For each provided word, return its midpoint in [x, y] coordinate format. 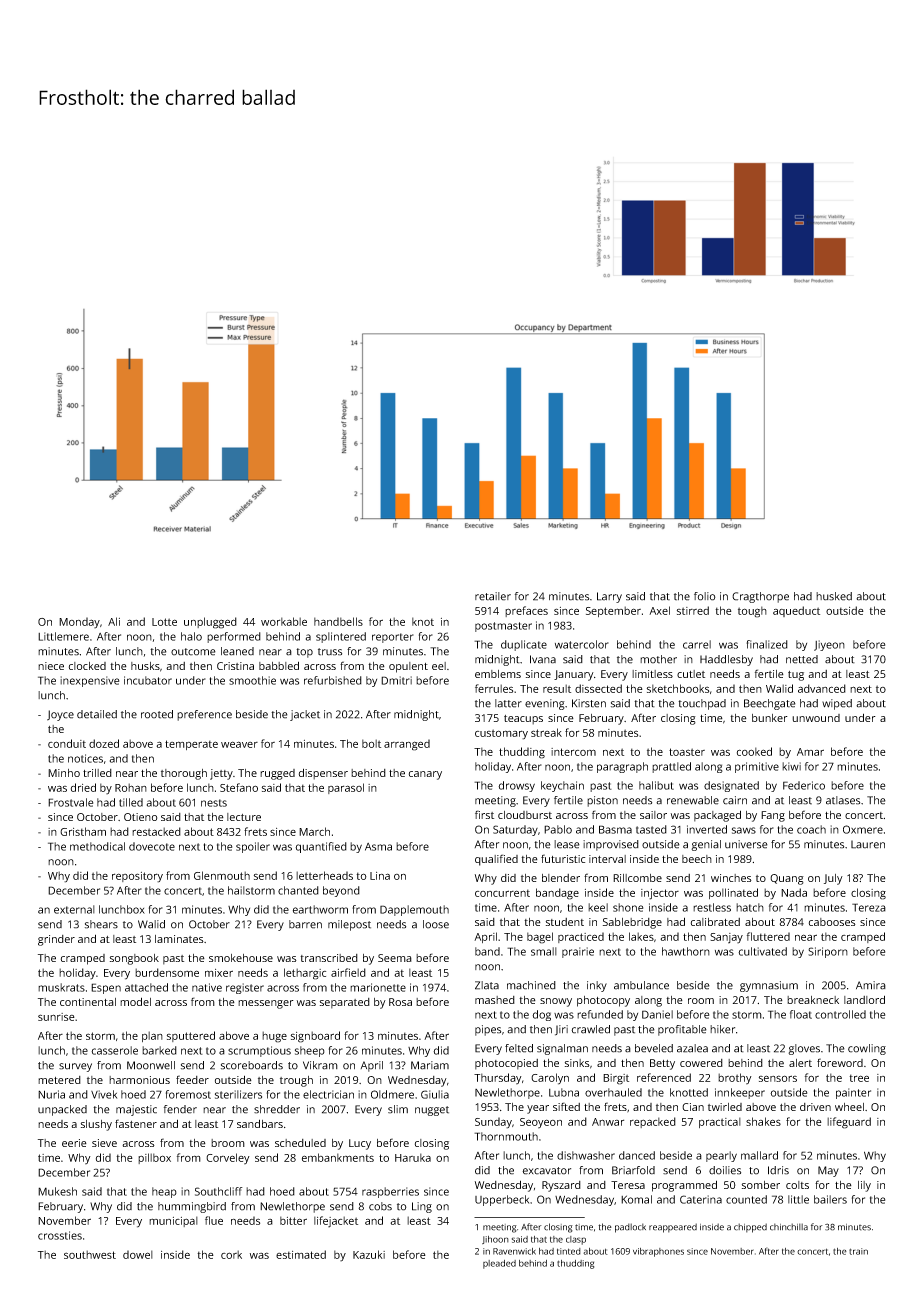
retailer [493, 596]
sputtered [191, 1036]
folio [705, 596]
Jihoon [495, 1240]
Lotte [164, 622]
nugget [432, 1111]
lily [864, 1186]
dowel [138, 1254]
